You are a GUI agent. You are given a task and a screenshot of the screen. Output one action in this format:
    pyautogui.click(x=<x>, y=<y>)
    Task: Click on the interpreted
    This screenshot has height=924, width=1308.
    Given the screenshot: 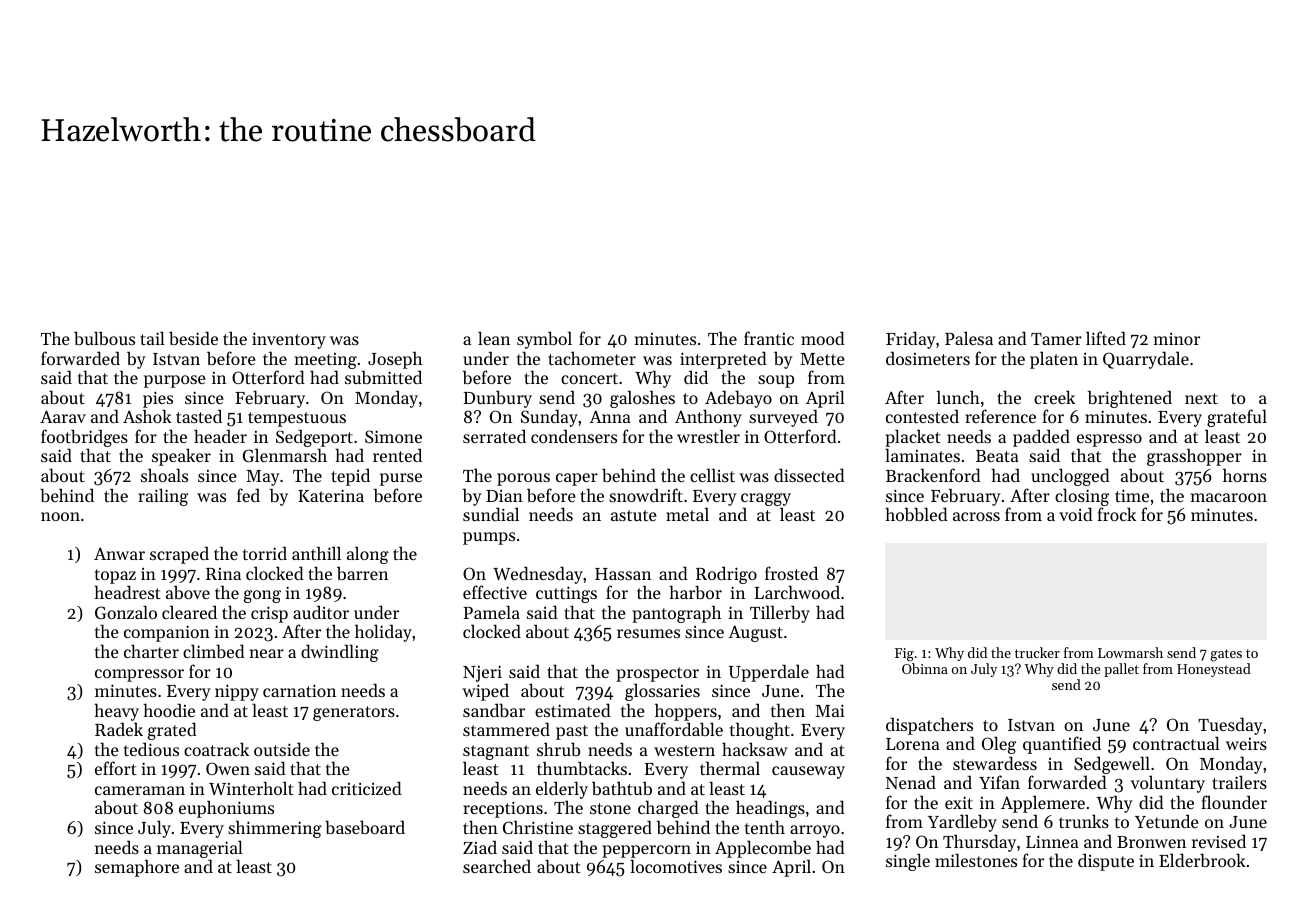 What is the action you would take?
    pyautogui.click(x=723, y=360)
